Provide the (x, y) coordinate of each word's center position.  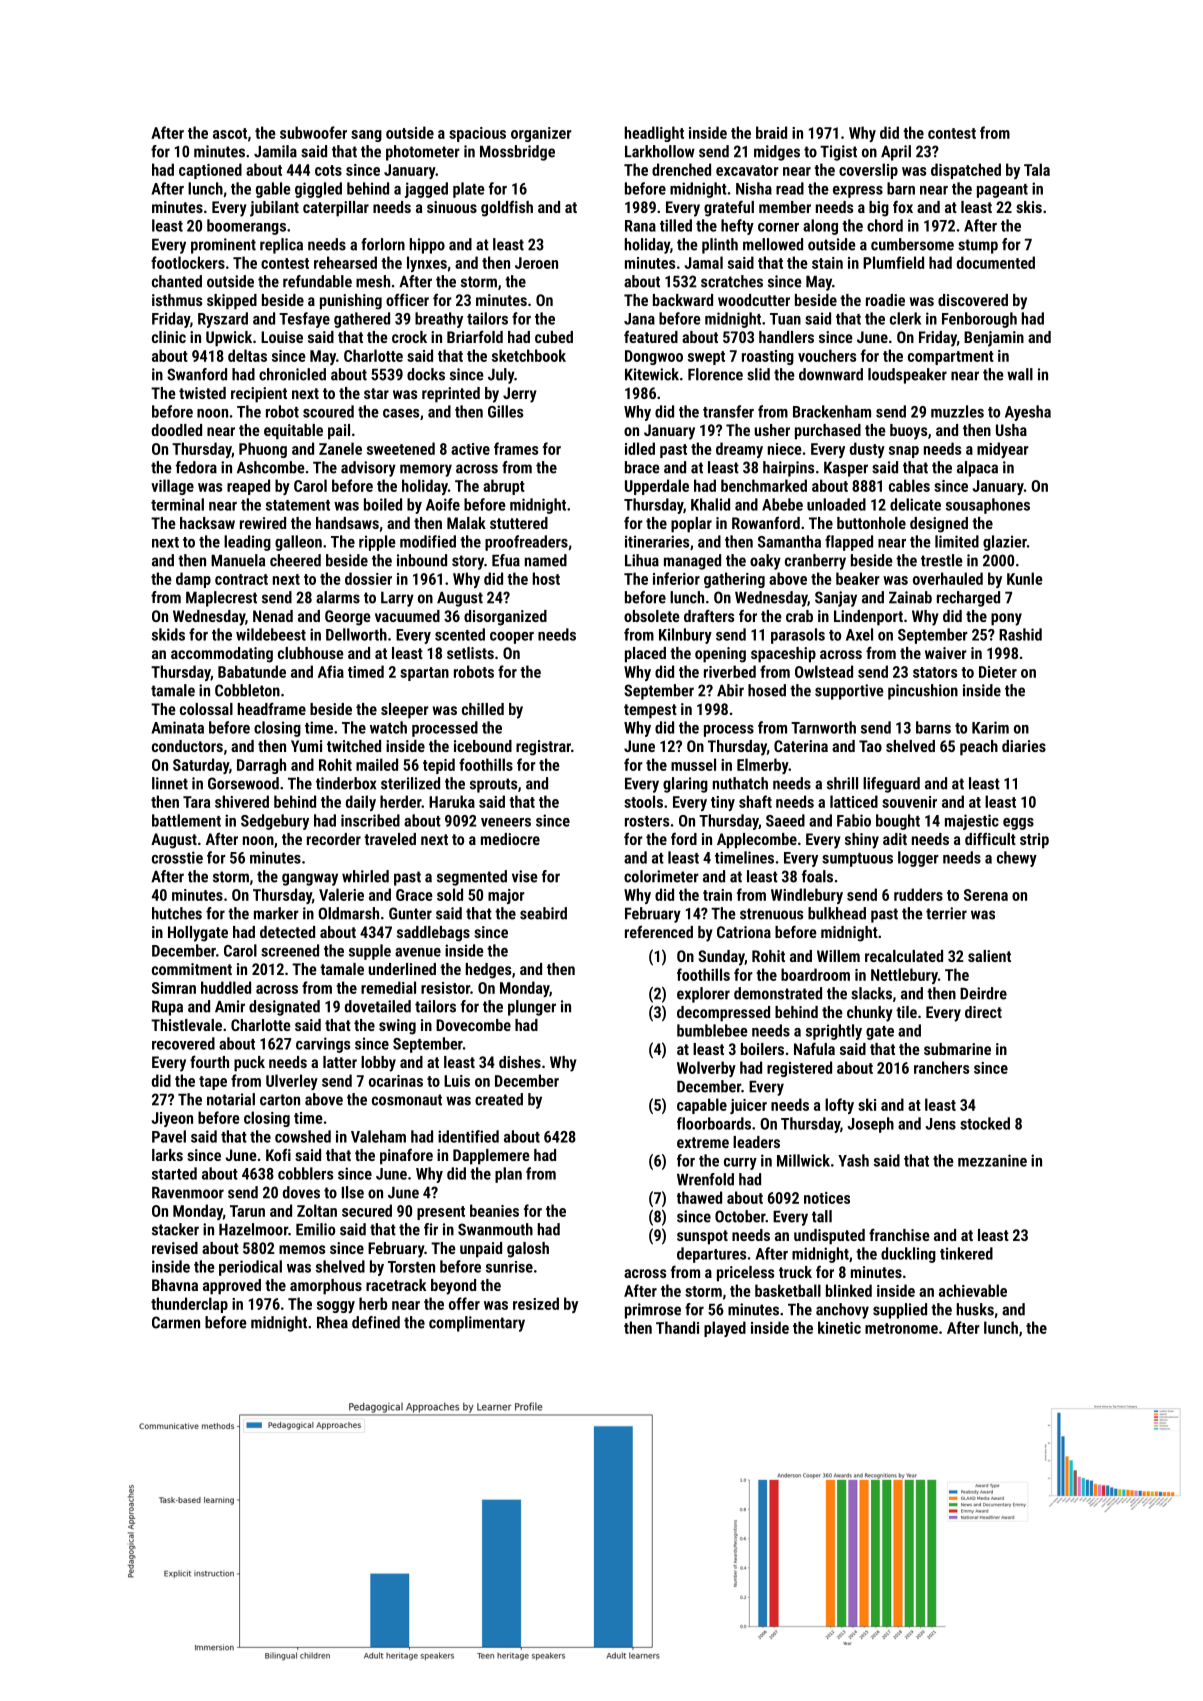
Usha (1011, 430)
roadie (885, 300)
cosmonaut (407, 1100)
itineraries (657, 541)
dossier (368, 578)
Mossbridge (517, 153)
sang (366, 136)
